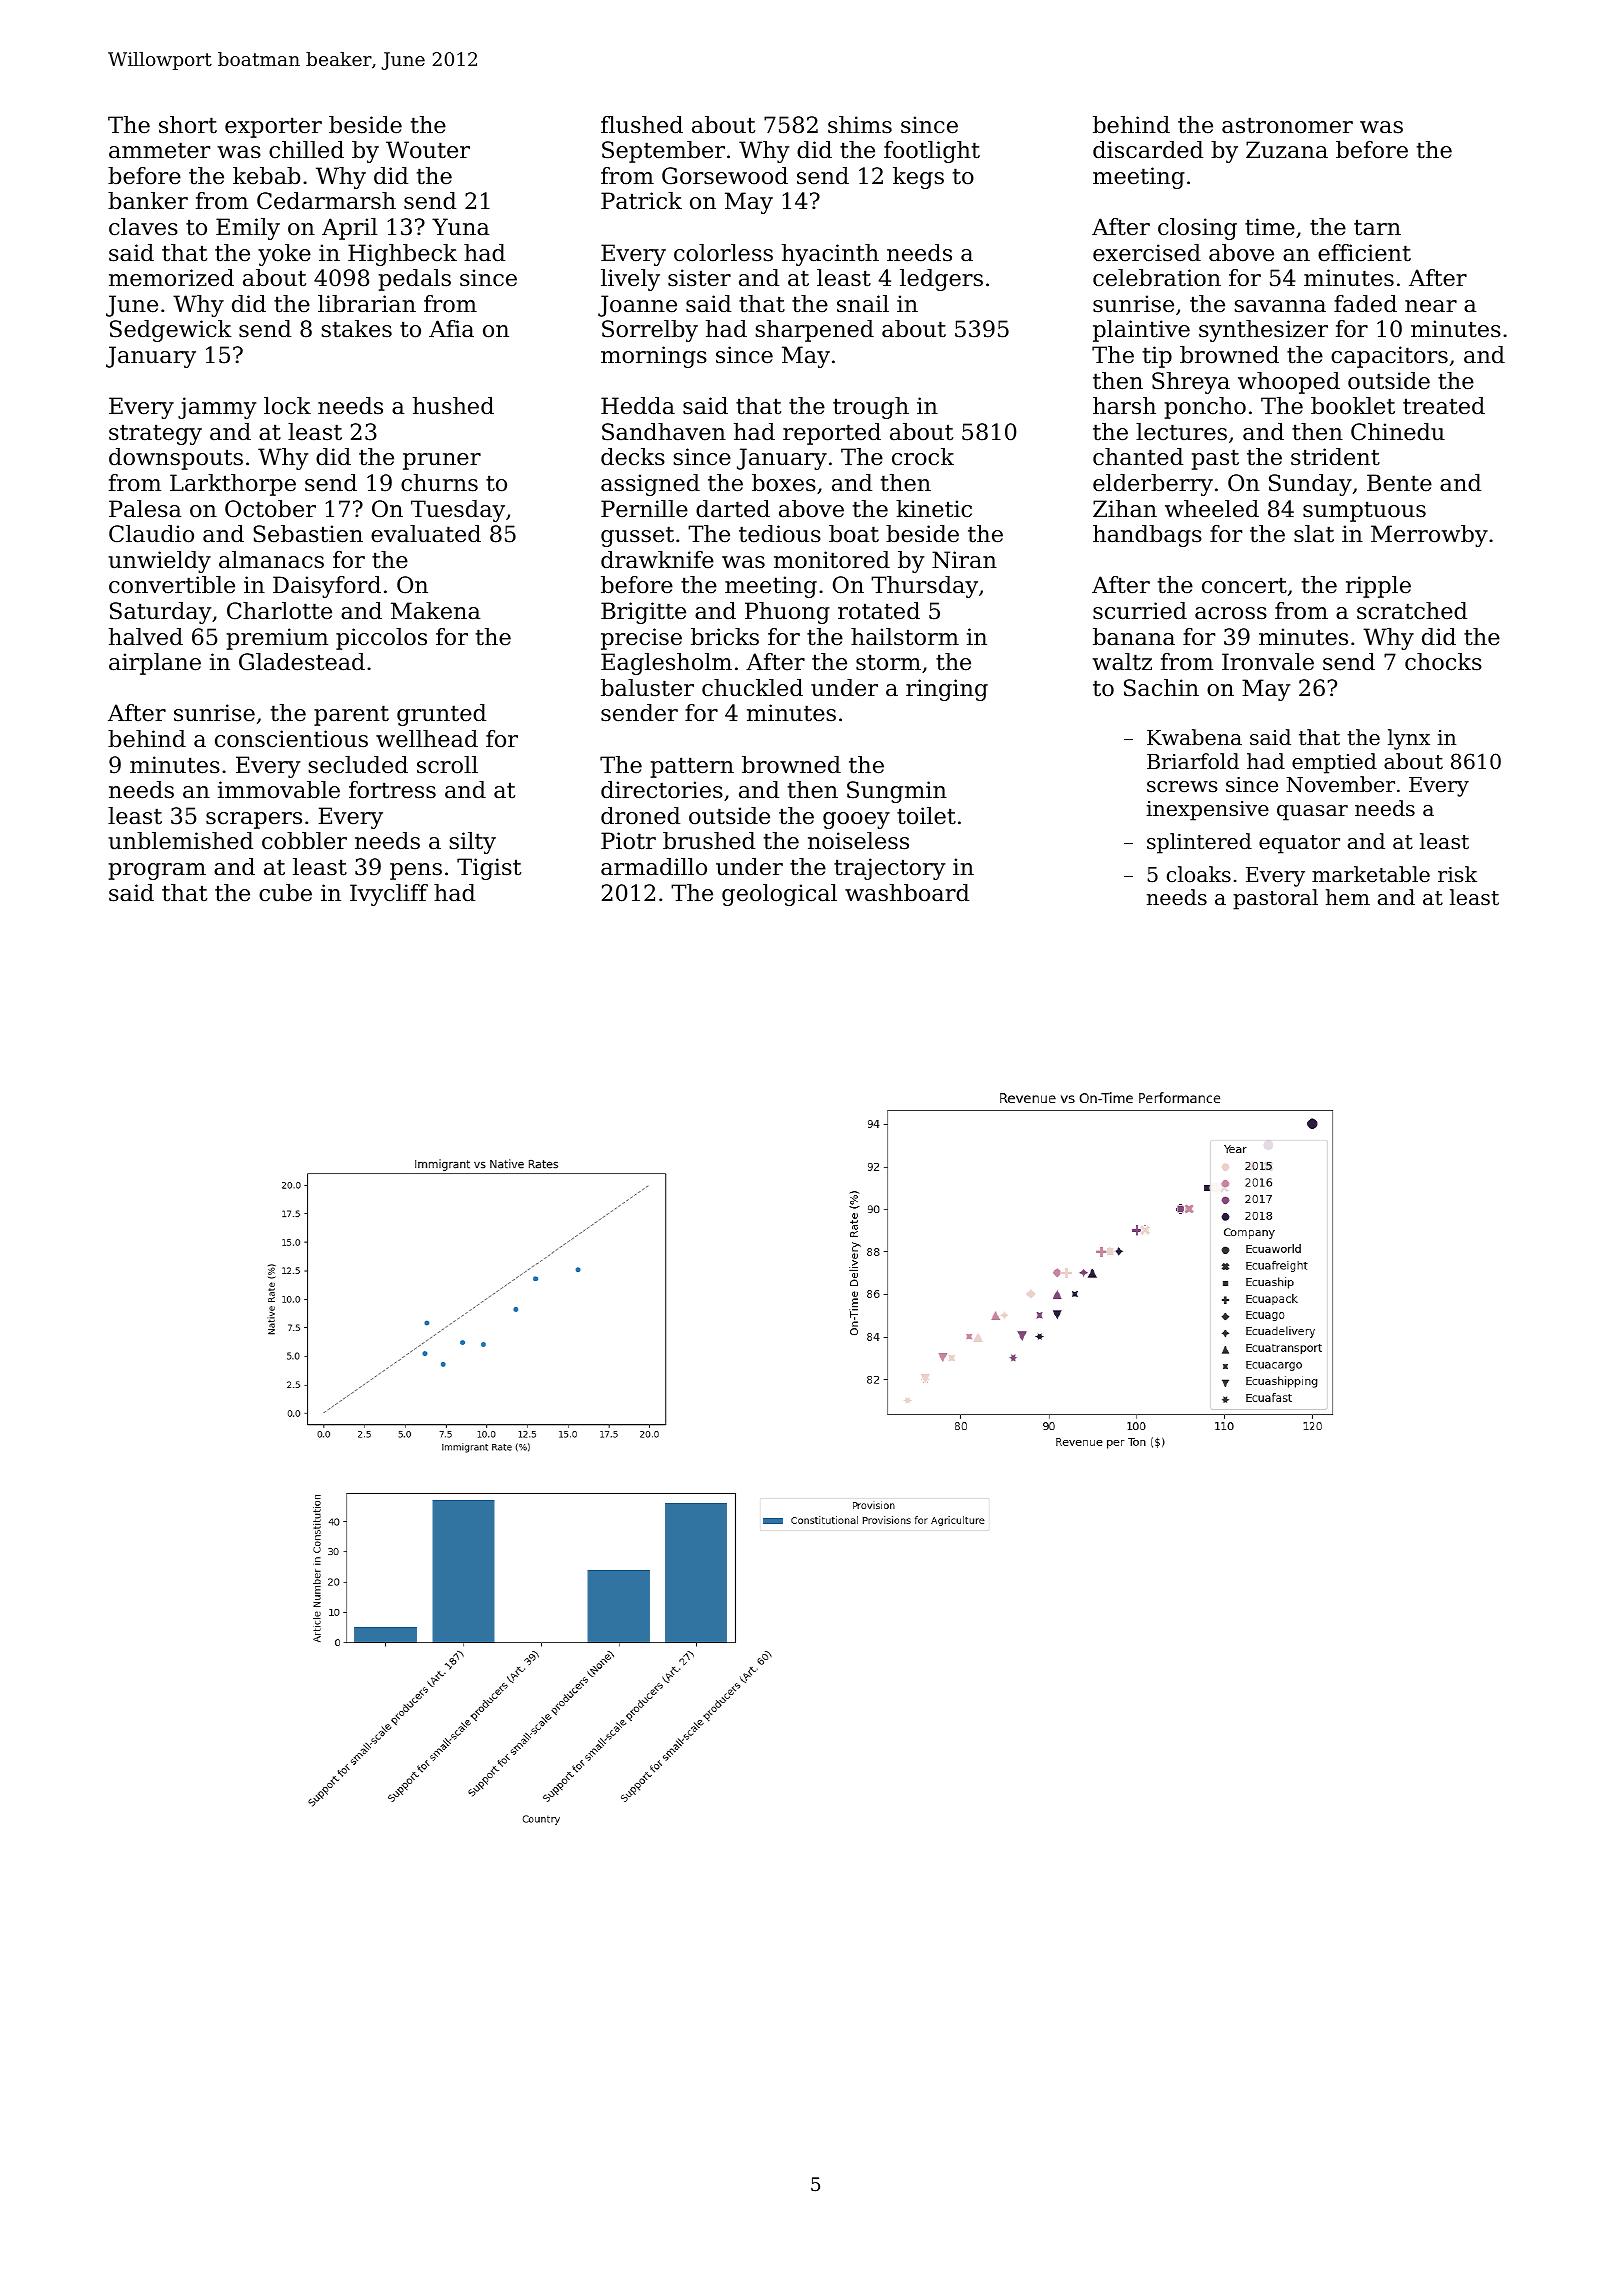  What do you see at coordinates (633, 457) in the screenshot?
I see `decks` at bounding box center [633, 457].
